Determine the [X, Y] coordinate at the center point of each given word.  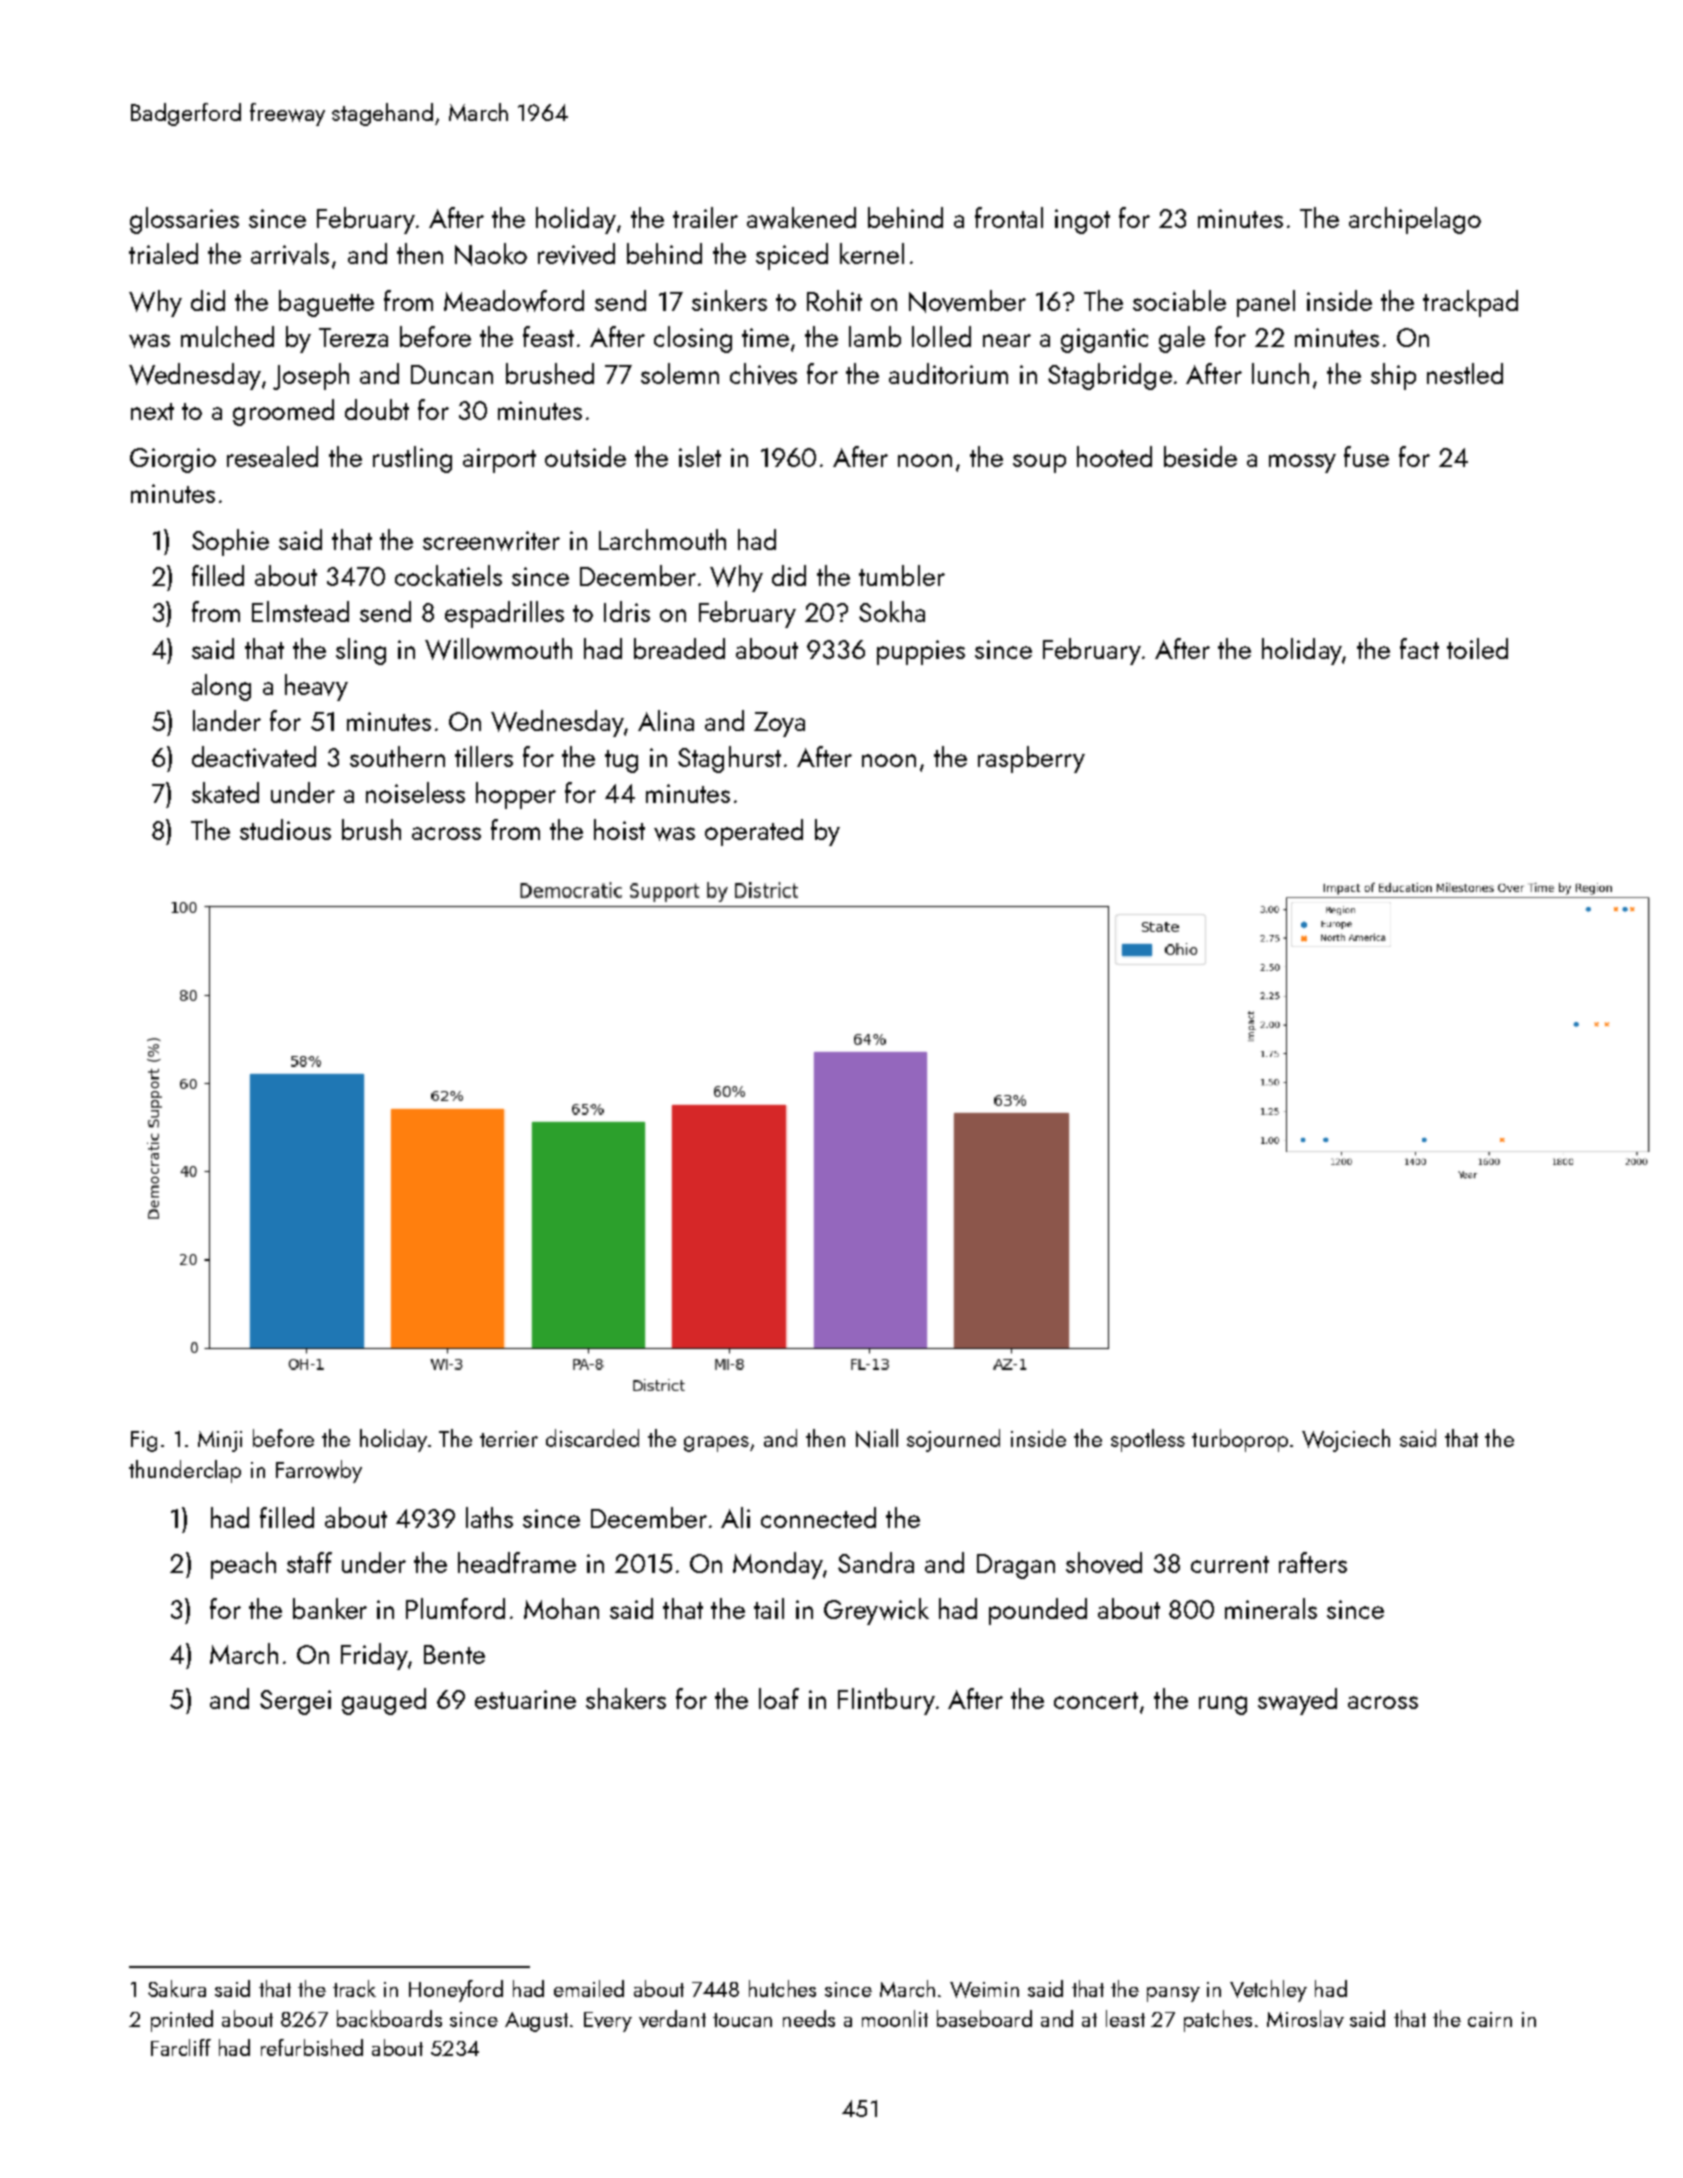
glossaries [184, 220]
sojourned [953, 1440]
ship [1393, 376]
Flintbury [886, 1701]
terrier [509, 1439]
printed [182, 2021]
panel [1266, 303]
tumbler [902, 575]
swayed [1297, 1701]
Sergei [295, 1702]
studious [285, 829]
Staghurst [729, 759]
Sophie [230, 542]
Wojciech [1346, 1440]
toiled [1477, 648]
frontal [1009, 217]
